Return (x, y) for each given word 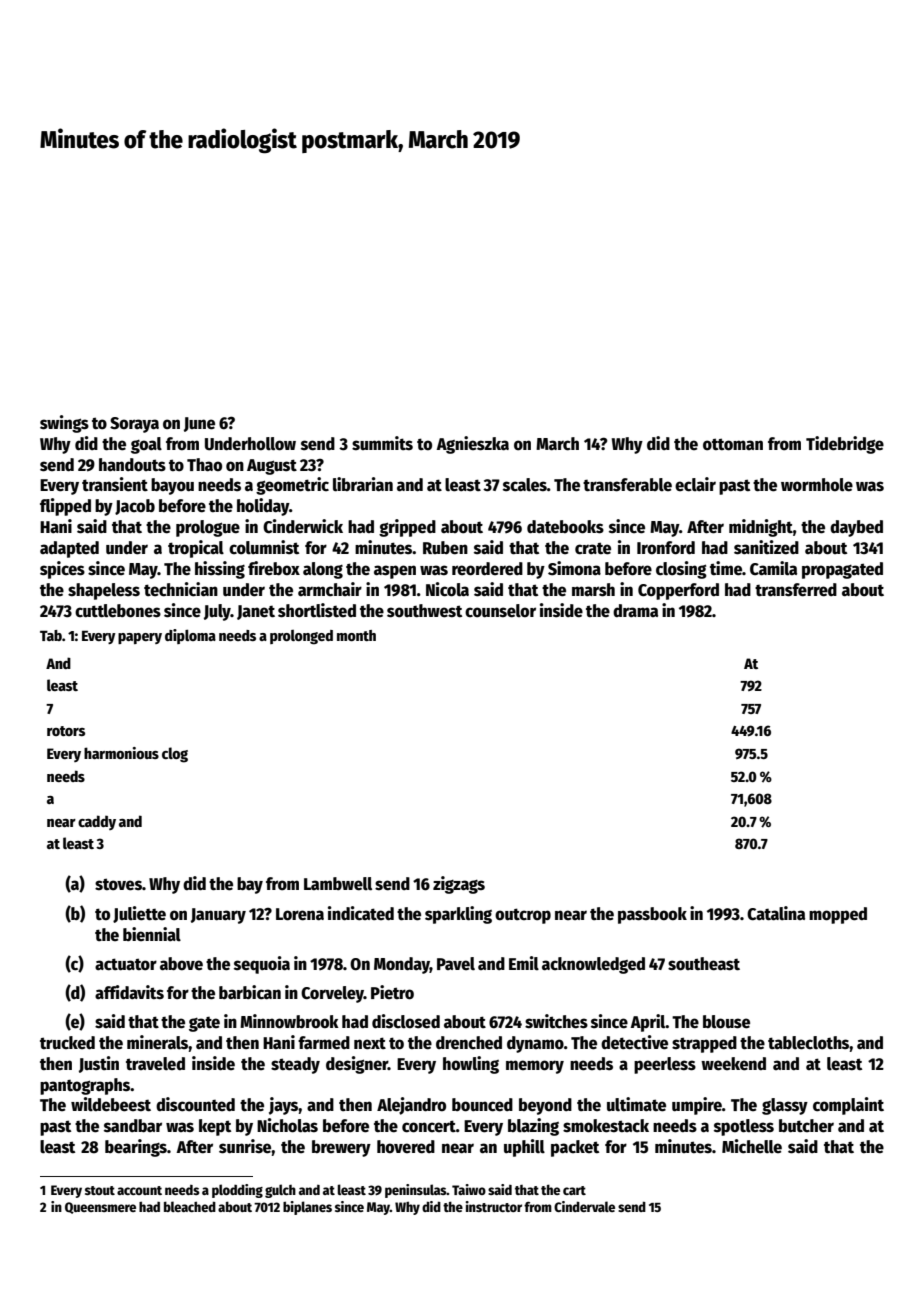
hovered (406, 1147)
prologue (208, 528)
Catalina (776, 913)
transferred (796, 590)
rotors (66, 731)
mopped (838, 915)
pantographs (85, 1086)
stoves (118, 884)
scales (525, 485)
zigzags (459, 885)
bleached (190, 1206)
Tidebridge (845, 445)
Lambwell (338, 884)
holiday (263, 507)
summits (382, 443)
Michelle (752, 1146)
